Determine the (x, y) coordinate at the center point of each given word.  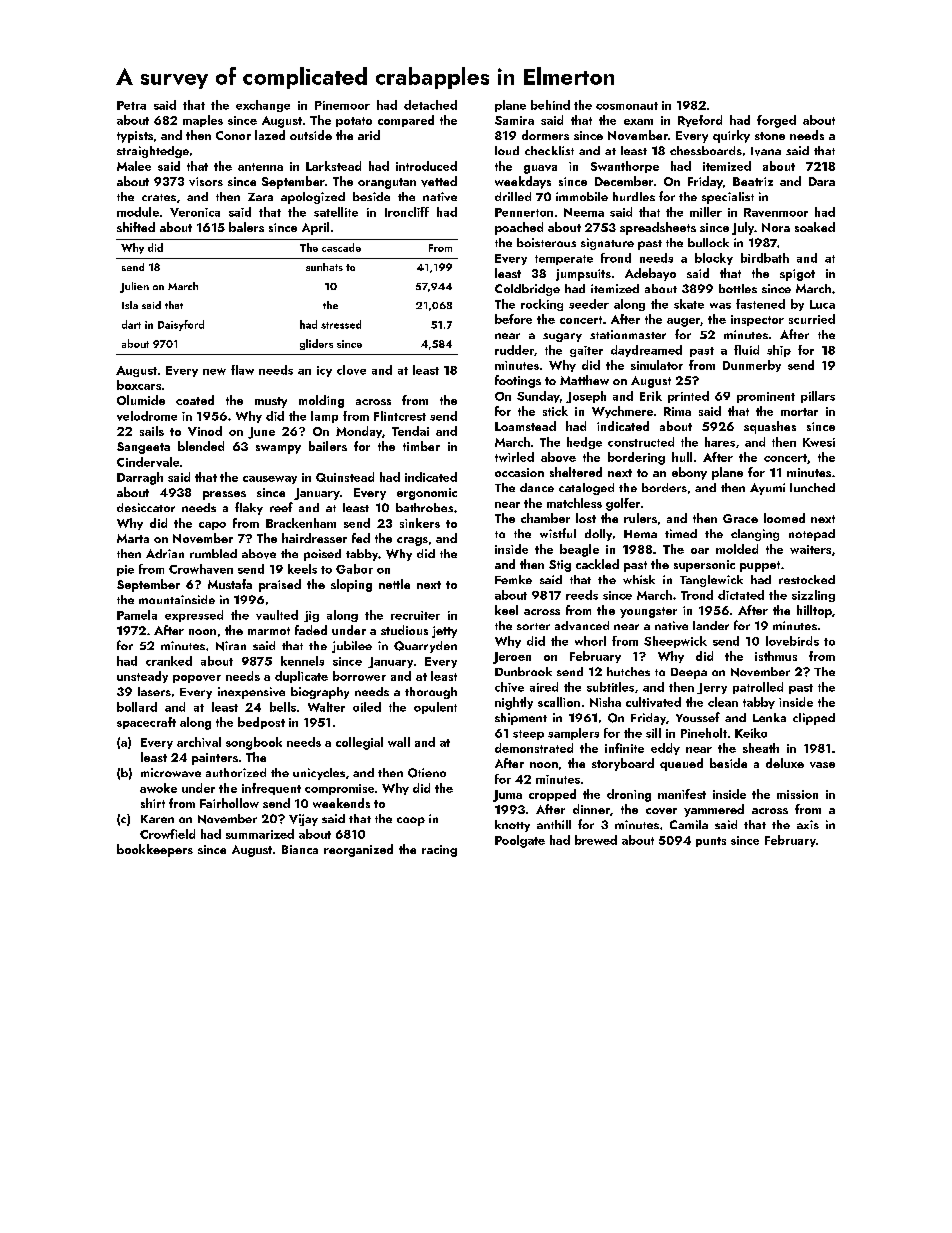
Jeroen (512, 658)
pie (125, 570)
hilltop (814, 611)
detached (430, 105)
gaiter (586, 351)
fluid (746, 350)
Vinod (205, 431)
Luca (822, 304)
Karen (157, 819)
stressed (341, 324)
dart (131, 324)
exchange (263, 106)
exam (638, 122)
